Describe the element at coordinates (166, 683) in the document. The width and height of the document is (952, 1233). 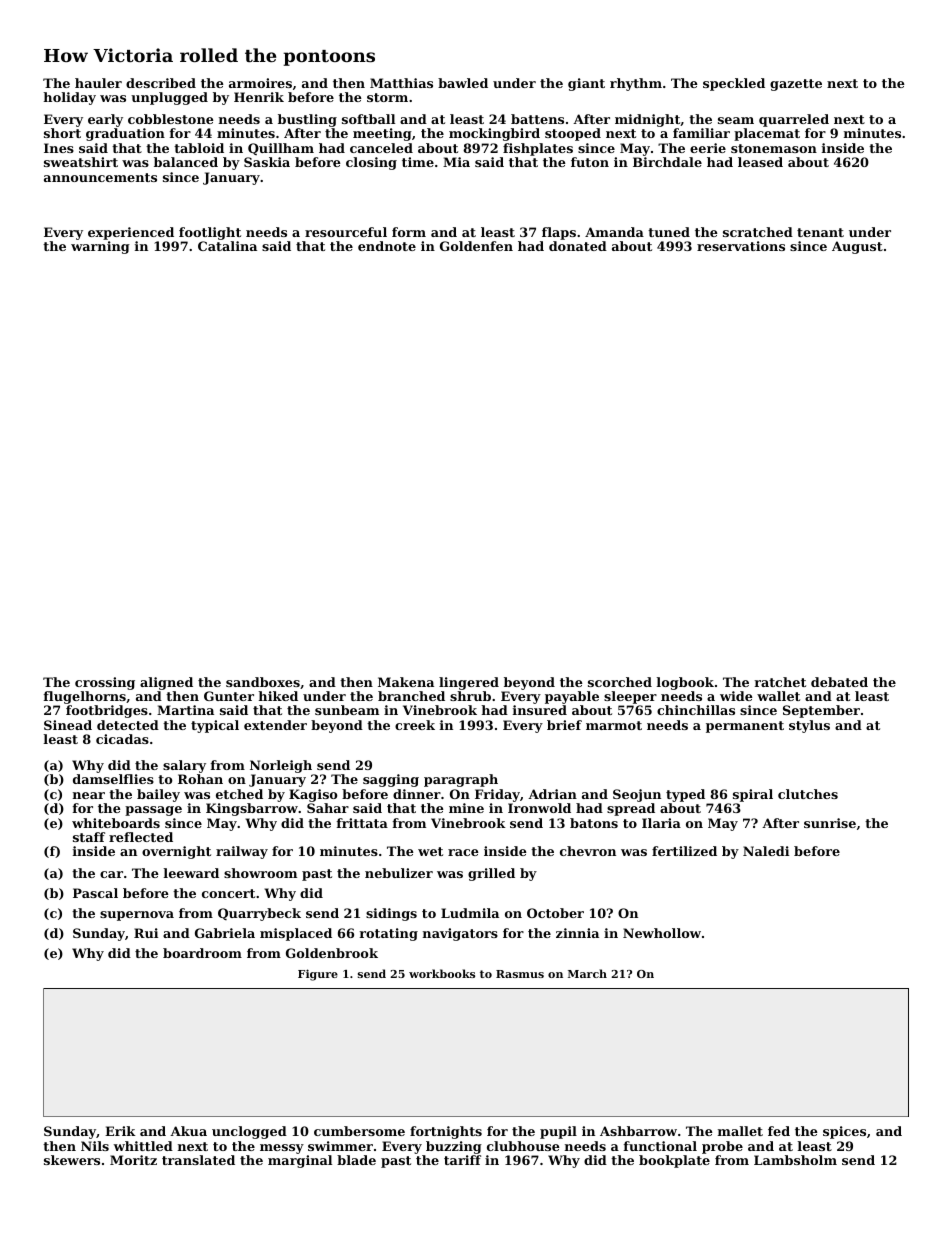
I see `aligned` at that location.
